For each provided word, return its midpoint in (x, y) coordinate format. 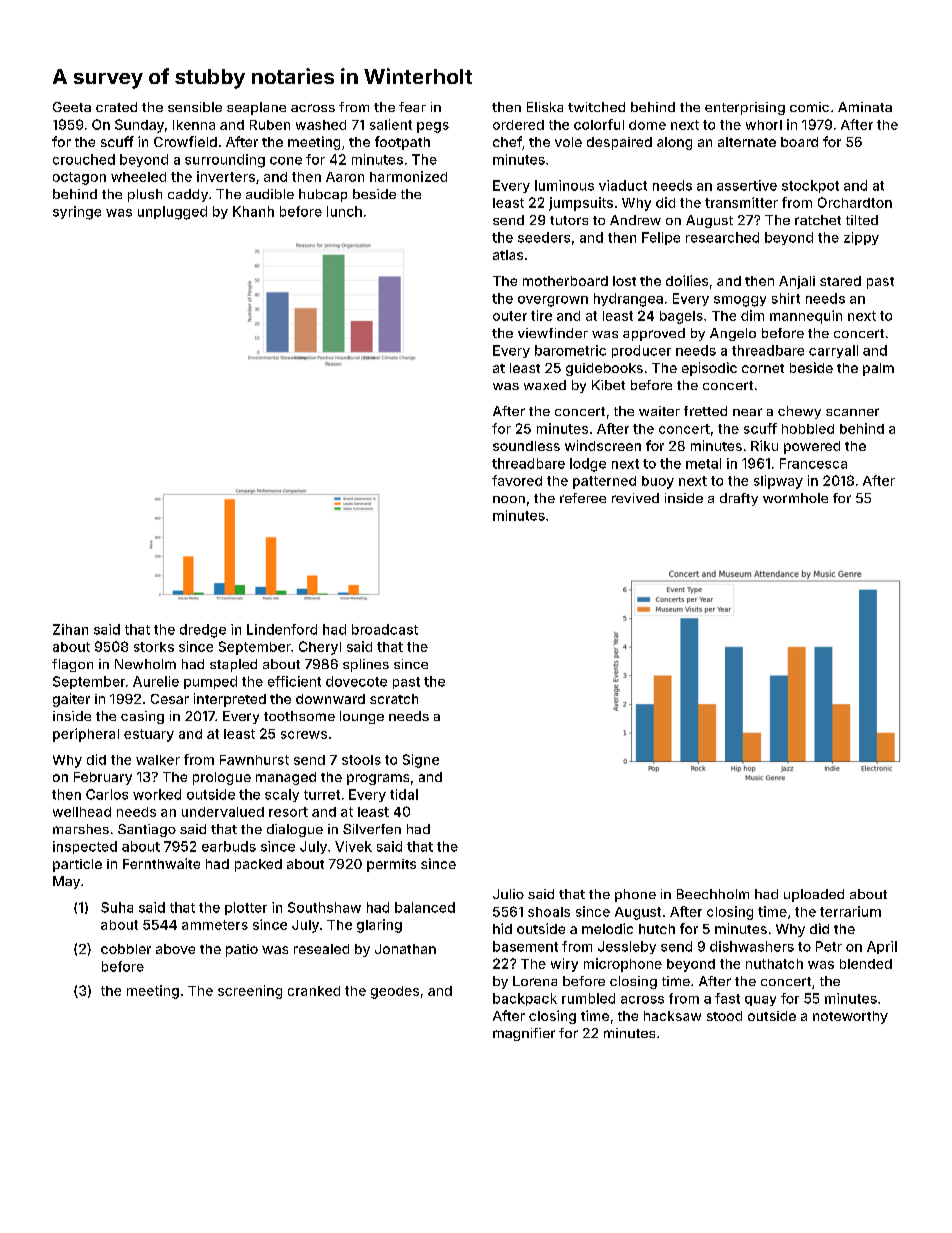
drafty (739, 499)
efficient (294, 681)
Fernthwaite (161, 863)
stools (361, 760)
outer (510, 316)
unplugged (172, 213)
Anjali (797, 282)
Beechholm (713, 894)
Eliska (545, 107)
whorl (764, 125)
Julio (508, 894)
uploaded (814, 895)
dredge (203, 631)
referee (583, 498)
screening (250, 992)
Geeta (72, 107)
